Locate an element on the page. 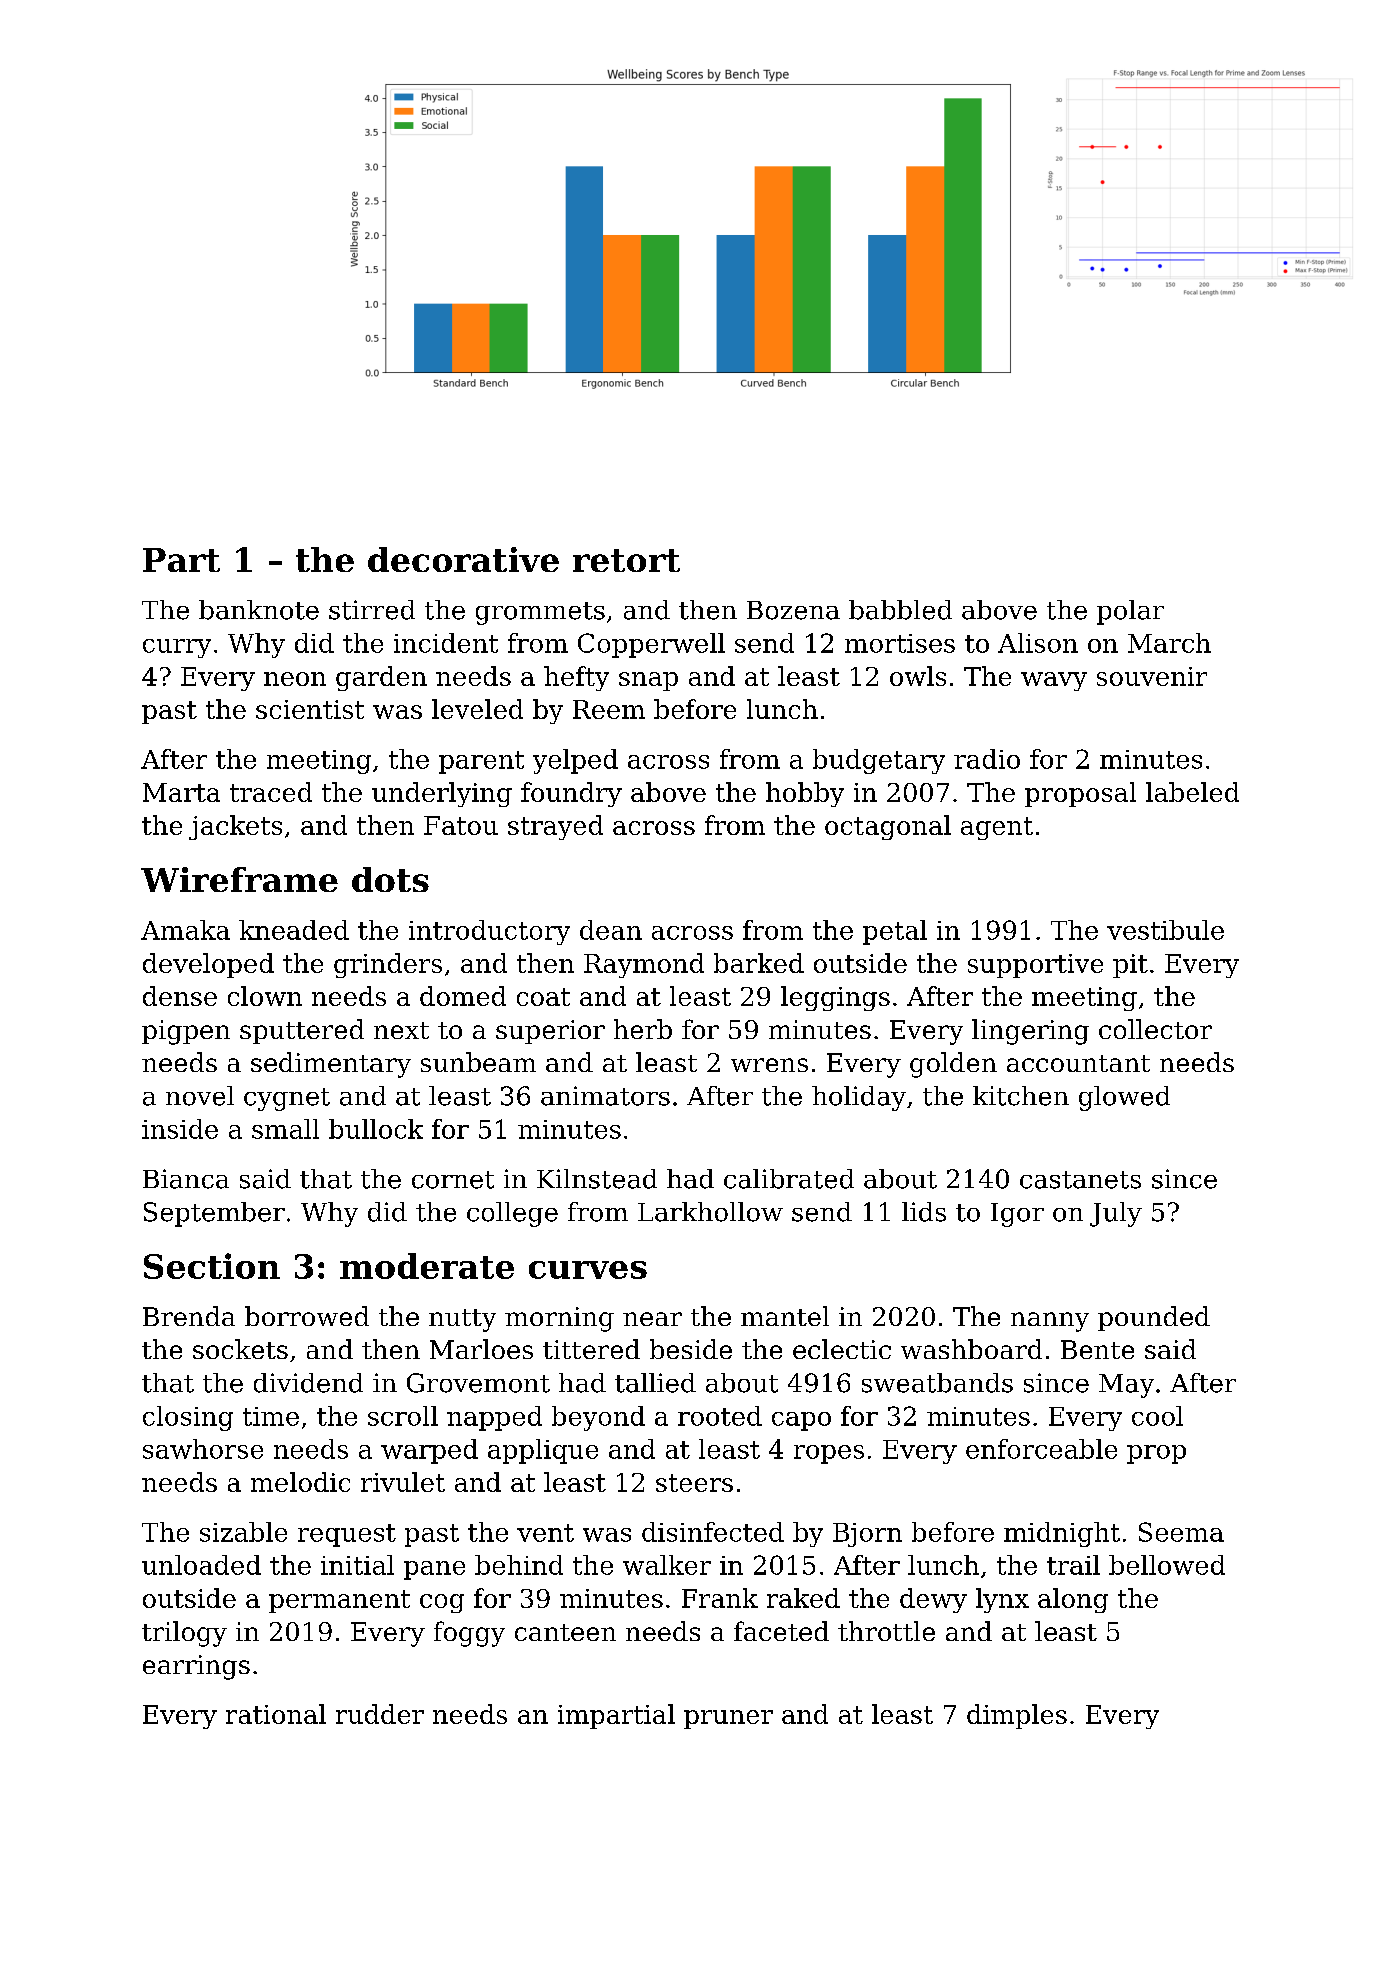 The image size is (1386, 1969). developed is located at coordinates (208, 965).
